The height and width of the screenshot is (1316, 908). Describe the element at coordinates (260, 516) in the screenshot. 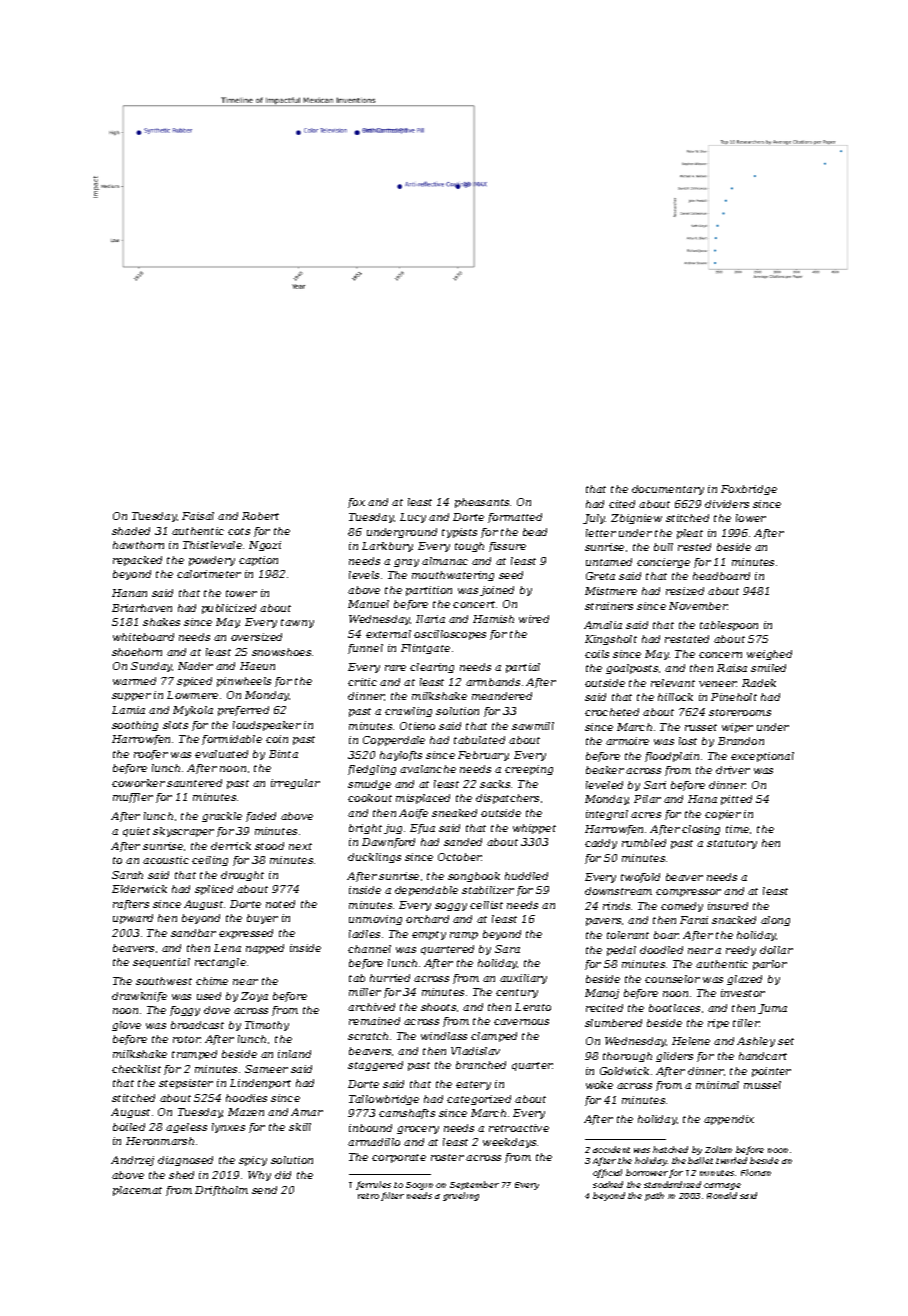

I see `Robert` at that location.
